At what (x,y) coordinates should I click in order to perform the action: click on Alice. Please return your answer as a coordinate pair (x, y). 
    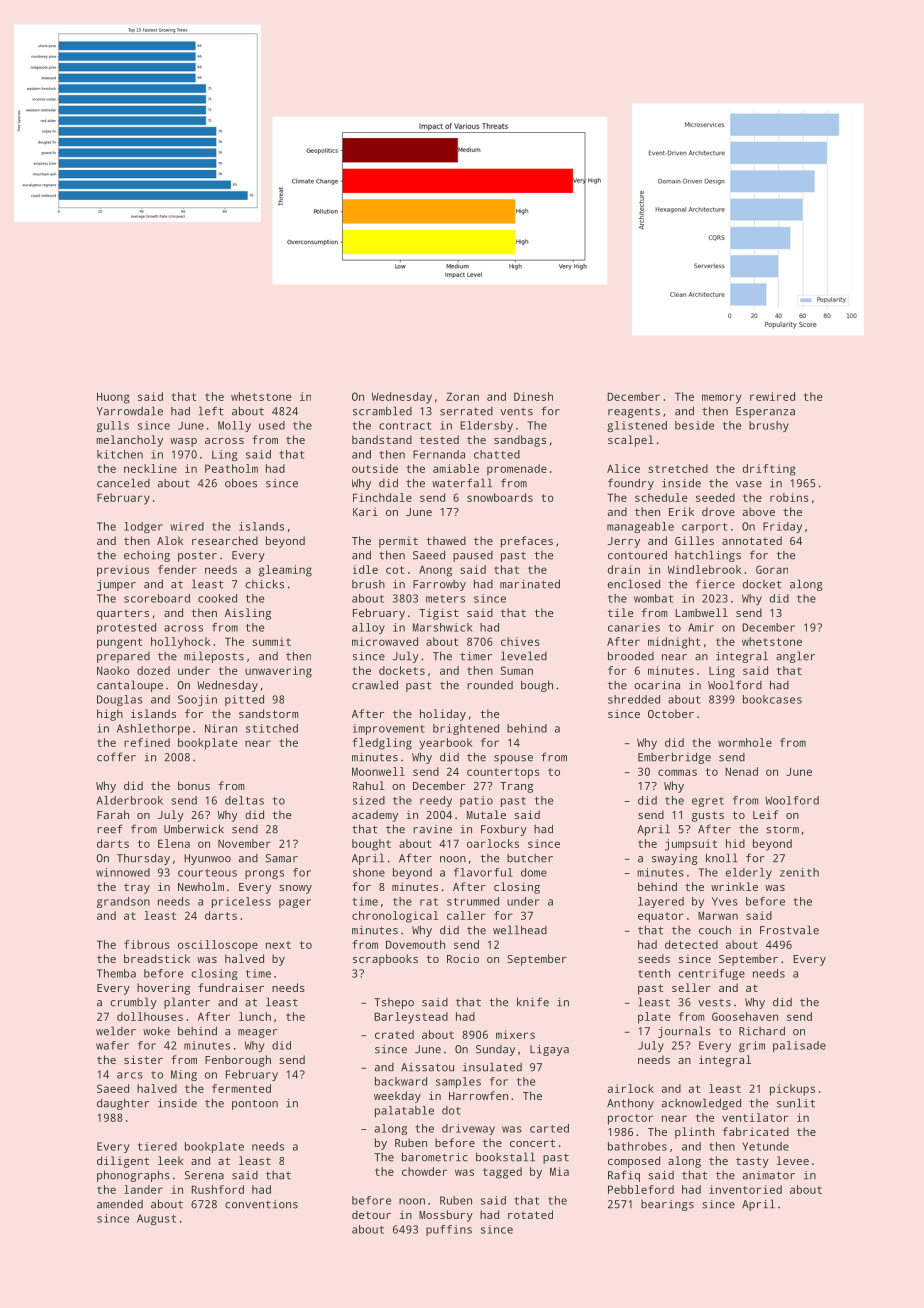
    Looking at the image, I should click on (623, 468).
